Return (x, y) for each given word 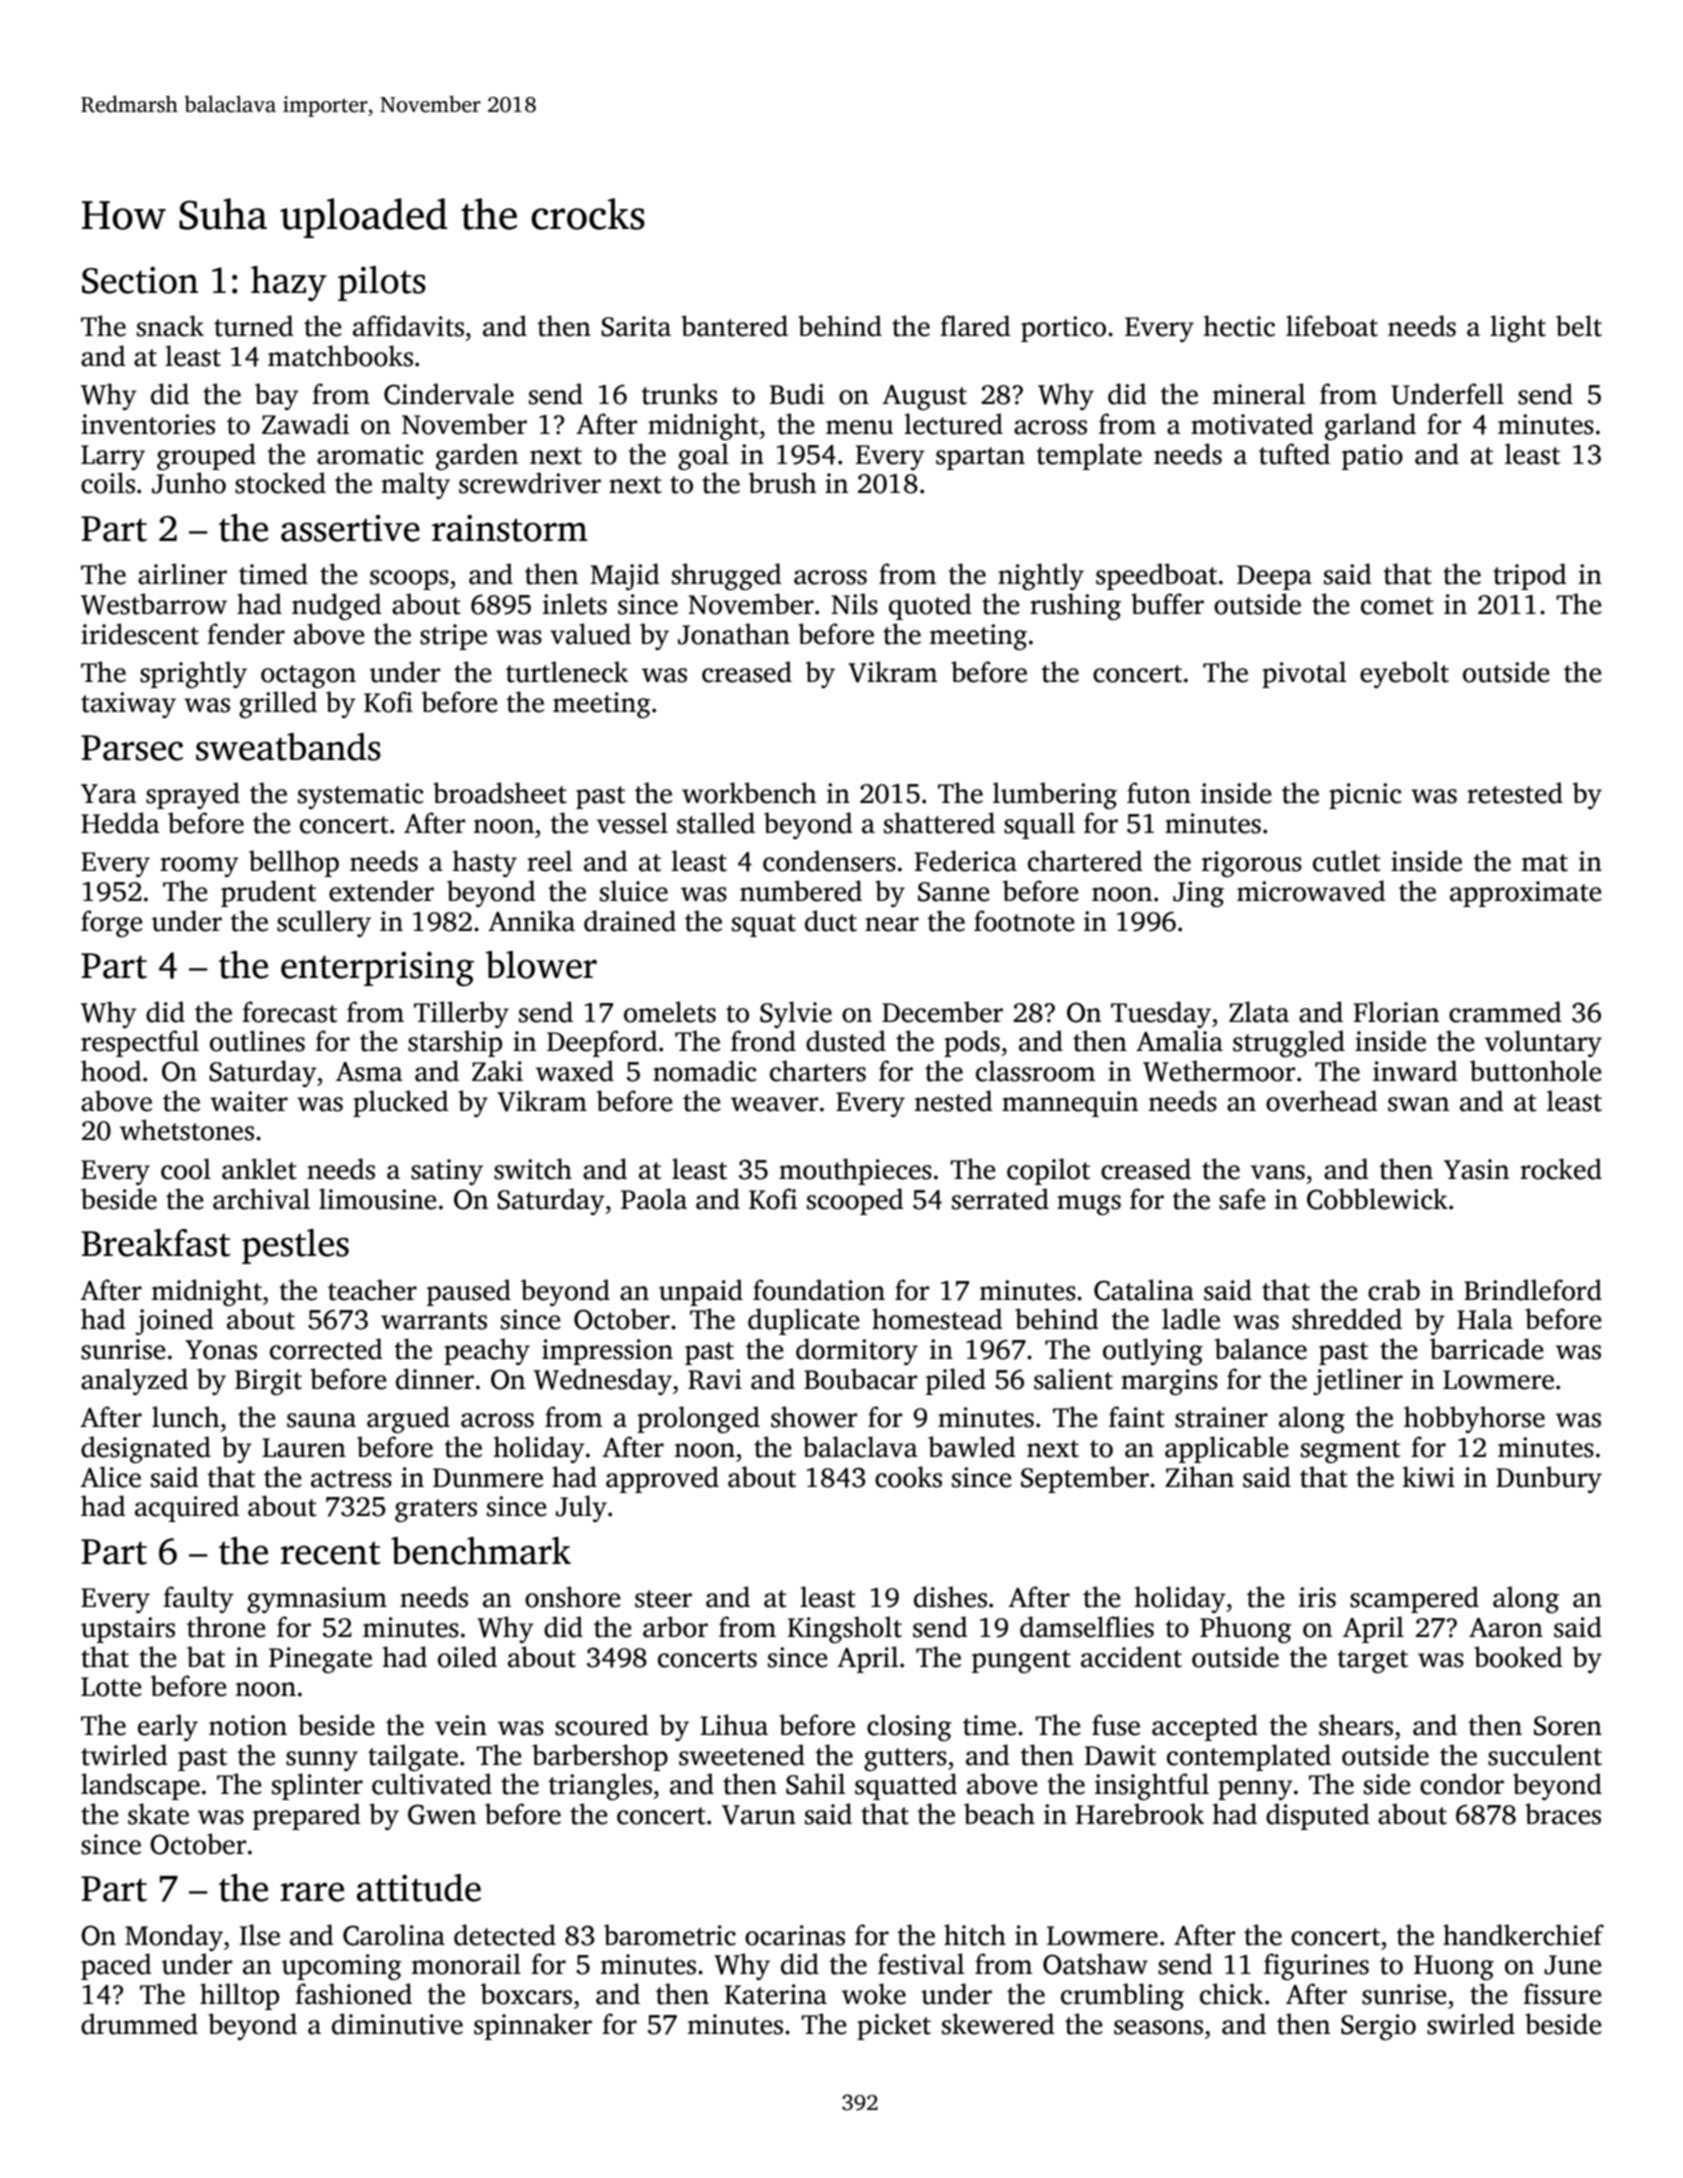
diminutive (397, 2024)
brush (782, 483)
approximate (1526, 894)
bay (277, 396)
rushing (1075, 606)
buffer (1167, 604)
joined (174, 1321)
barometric (670, 1935)
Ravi (715, 1379)
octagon (308, 676)
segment (1350, 1451)
